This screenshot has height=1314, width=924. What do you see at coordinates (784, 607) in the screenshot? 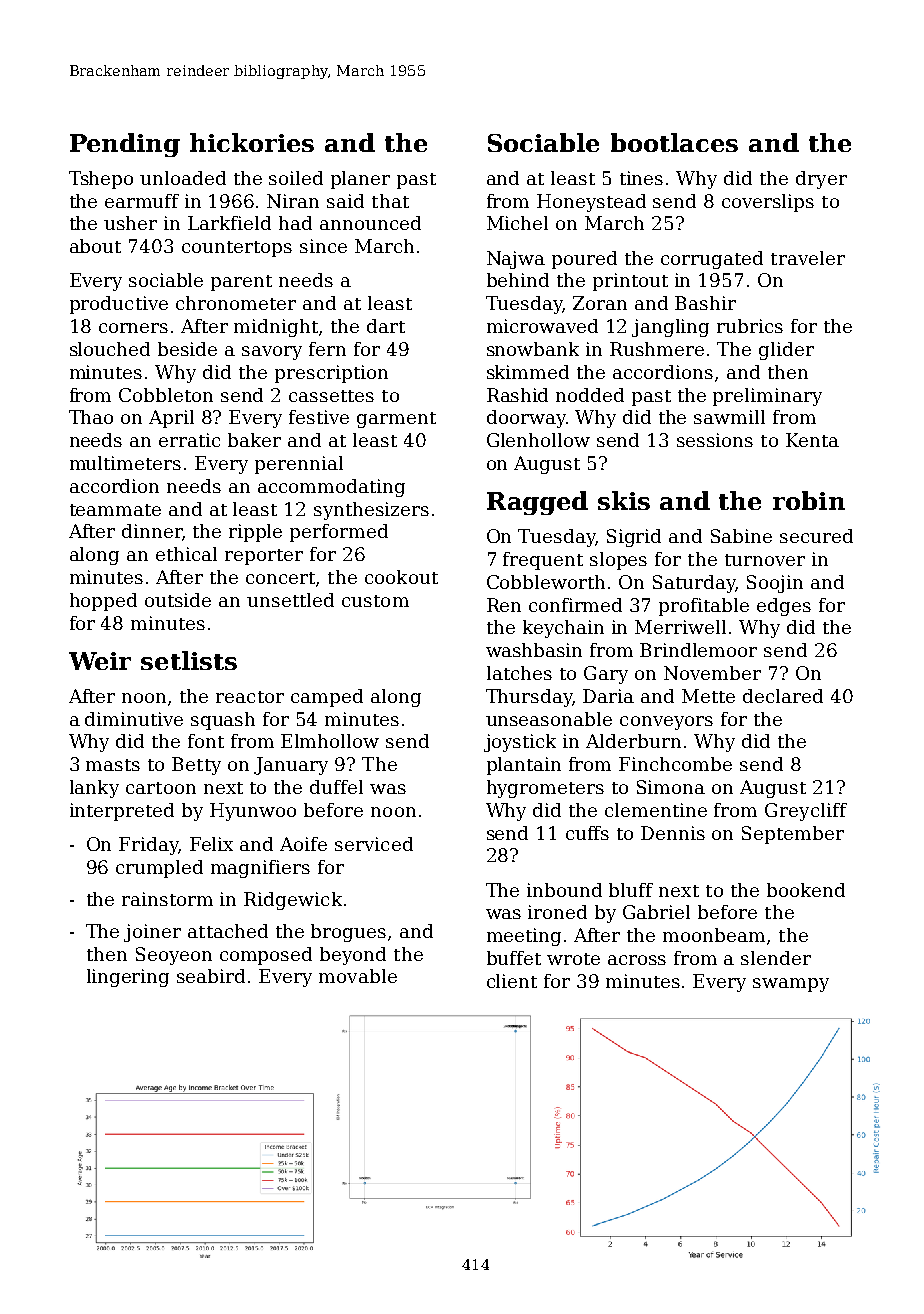
I see `edges` at bounding box center [784, 607].
